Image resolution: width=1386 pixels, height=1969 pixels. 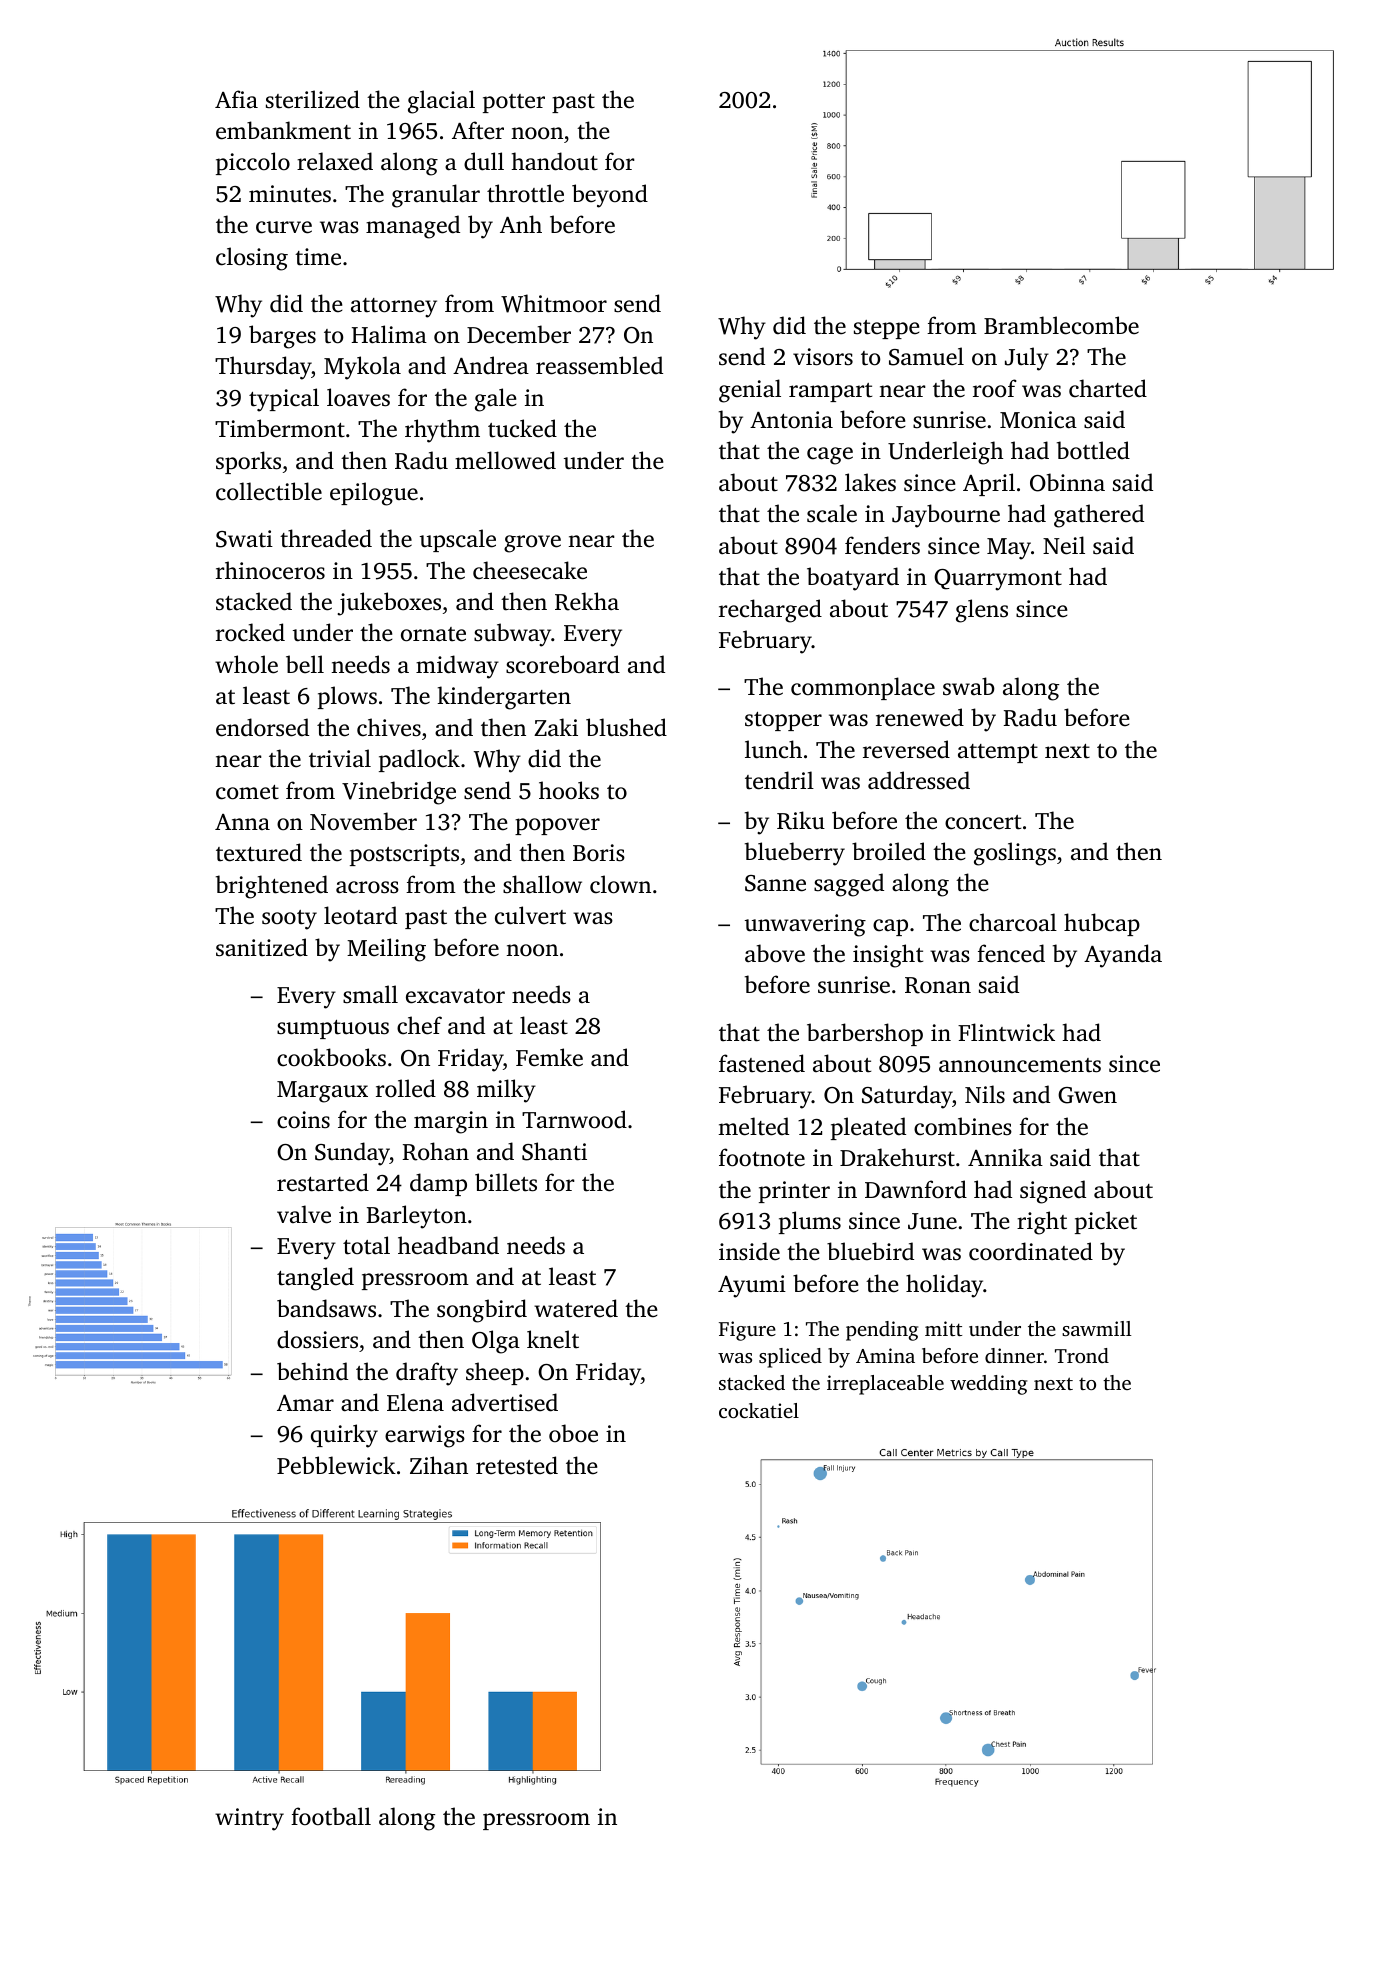 What do you see at coordinates (1087, 1095) in the screenshot?
I see `Gwen` at bounding box center [1087, 1095].
